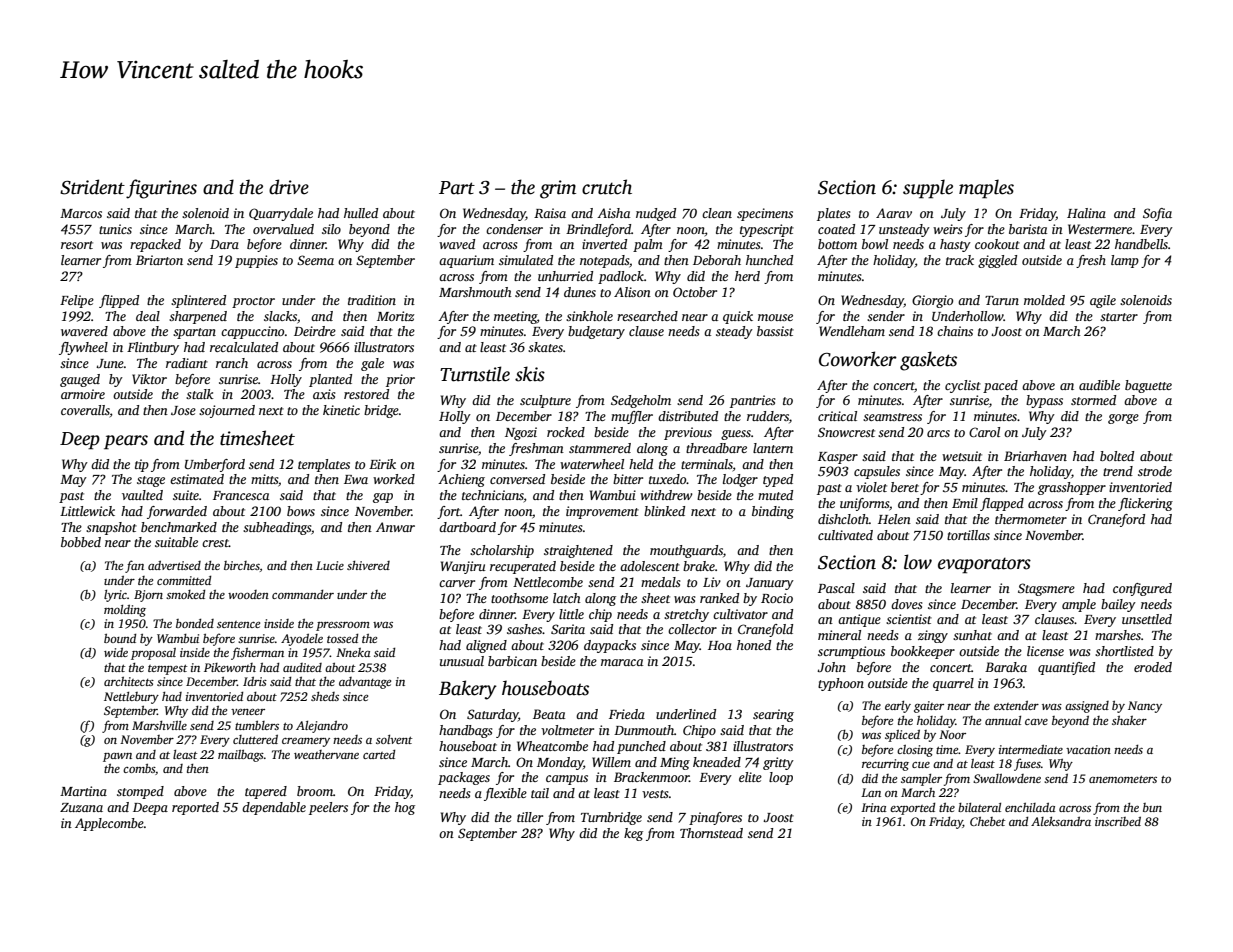 This image has width=1233, height=952. What do you see at coordinates (611, 762) in the image?
I see `Willem` at bounding box center [611, 762].
